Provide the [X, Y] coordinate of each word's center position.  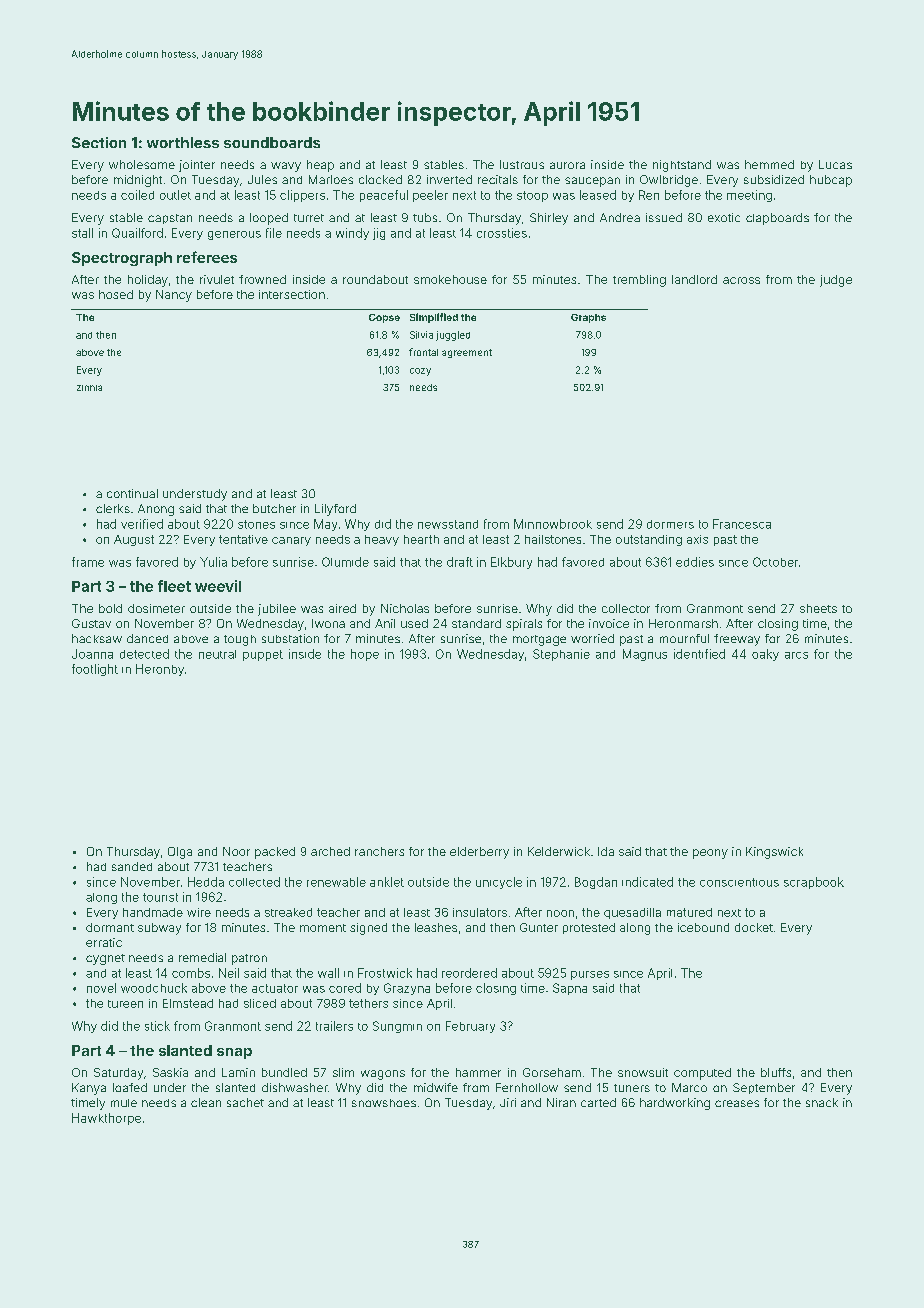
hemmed [769, 164]
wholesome [142, 164]
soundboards [272, 142]
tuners [632, 1088]
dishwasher [295, 1087]
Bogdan [596, 883]
